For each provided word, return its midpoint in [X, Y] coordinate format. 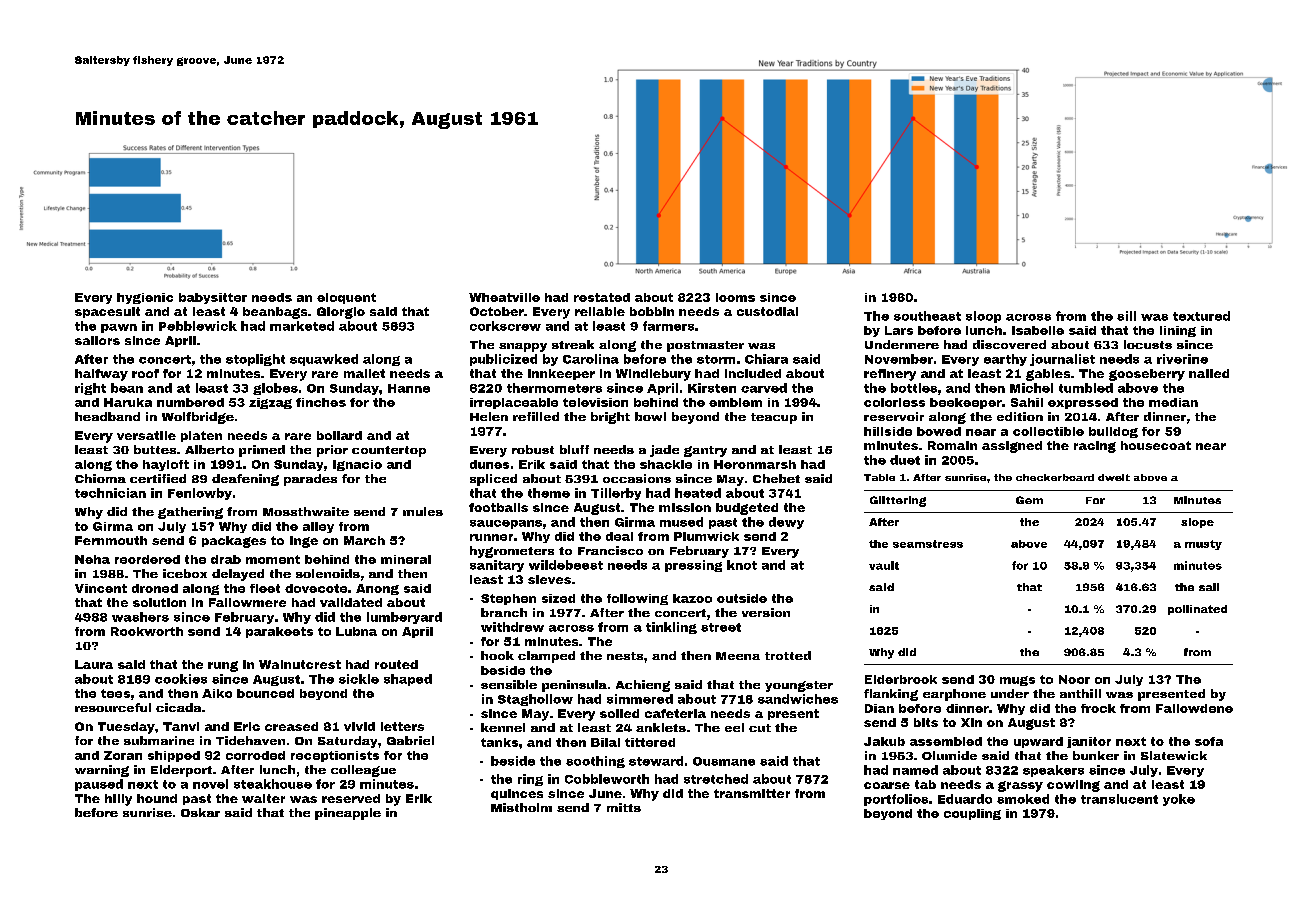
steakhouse [273, 784]
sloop [983, 317]
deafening [245, 480]
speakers [1053, 771]
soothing [595, 762]
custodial [767, 311]
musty [1203, 545]
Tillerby [616, 494]
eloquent [346, 298]
